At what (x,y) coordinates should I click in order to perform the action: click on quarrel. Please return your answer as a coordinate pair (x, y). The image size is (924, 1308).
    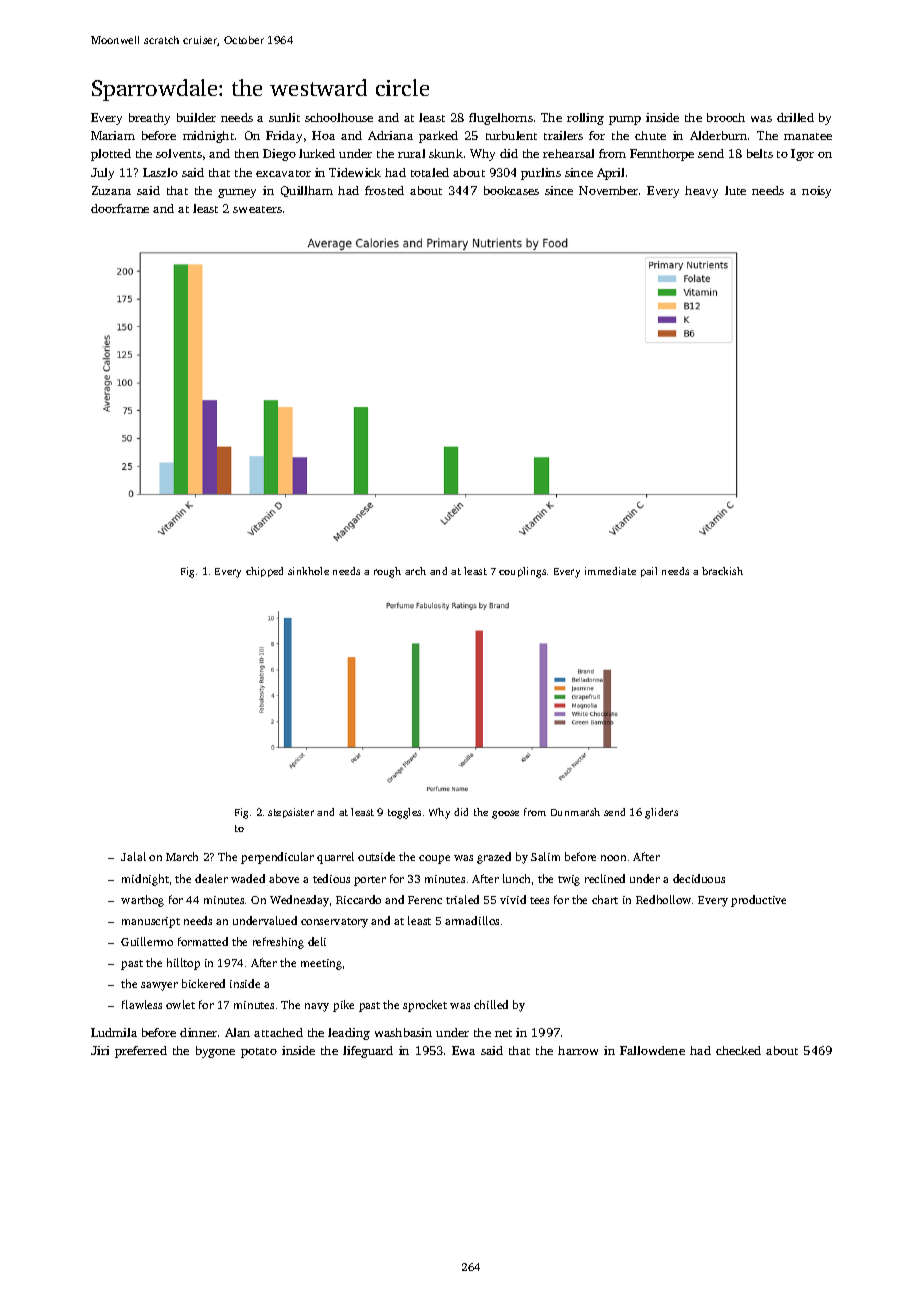
    Looking at the image, I should click on (335, 858).
